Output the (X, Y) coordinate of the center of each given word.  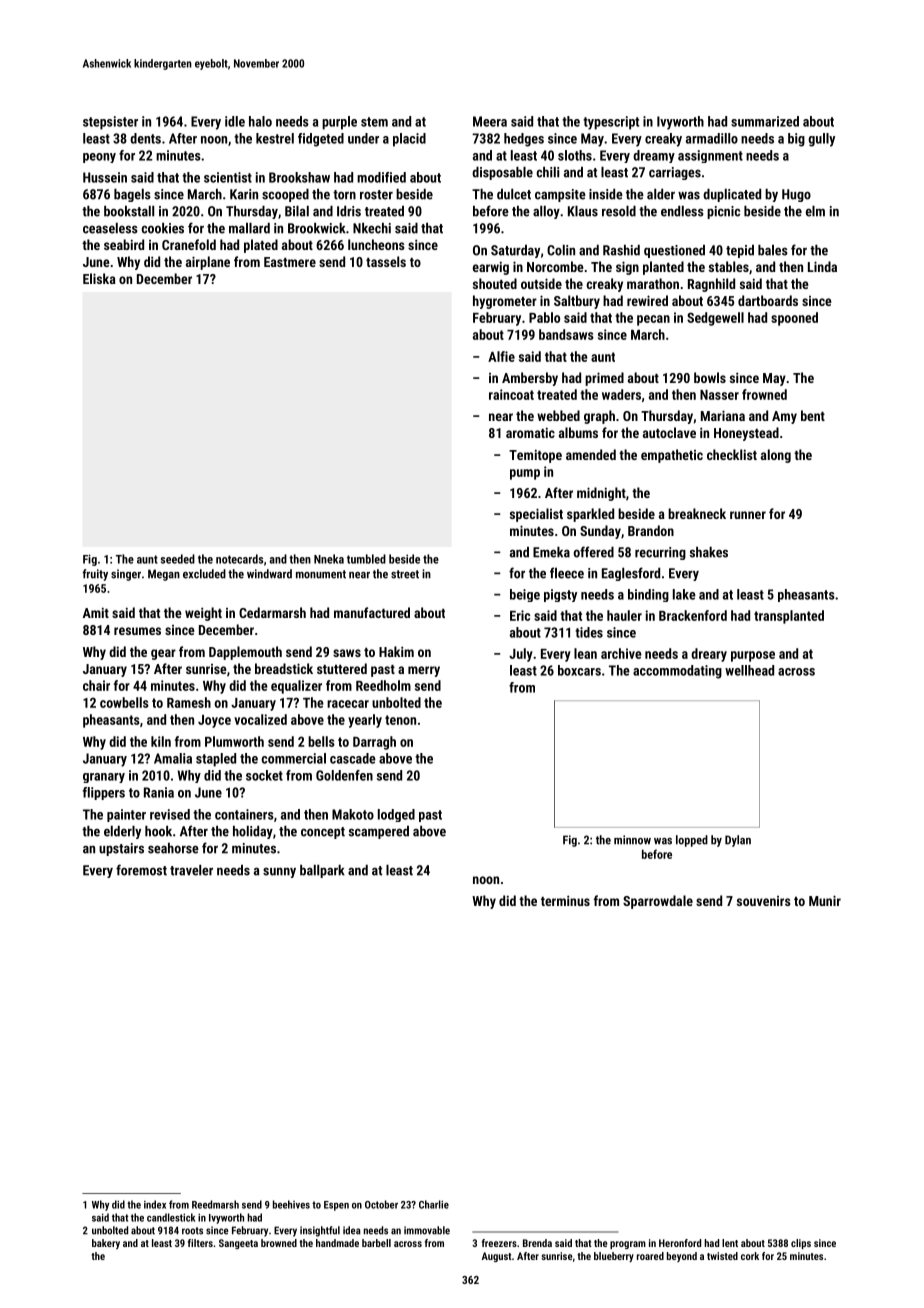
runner (748, 515)
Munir (825, 900)
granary (104, 778)
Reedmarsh (215, 1204)
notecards (239, 559)
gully (821, 140)
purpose (753, 656)
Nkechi (372, 228)
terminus (565, 900)
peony (99, 158)
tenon (400, 720)
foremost (141, 870)
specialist (536, 515)
